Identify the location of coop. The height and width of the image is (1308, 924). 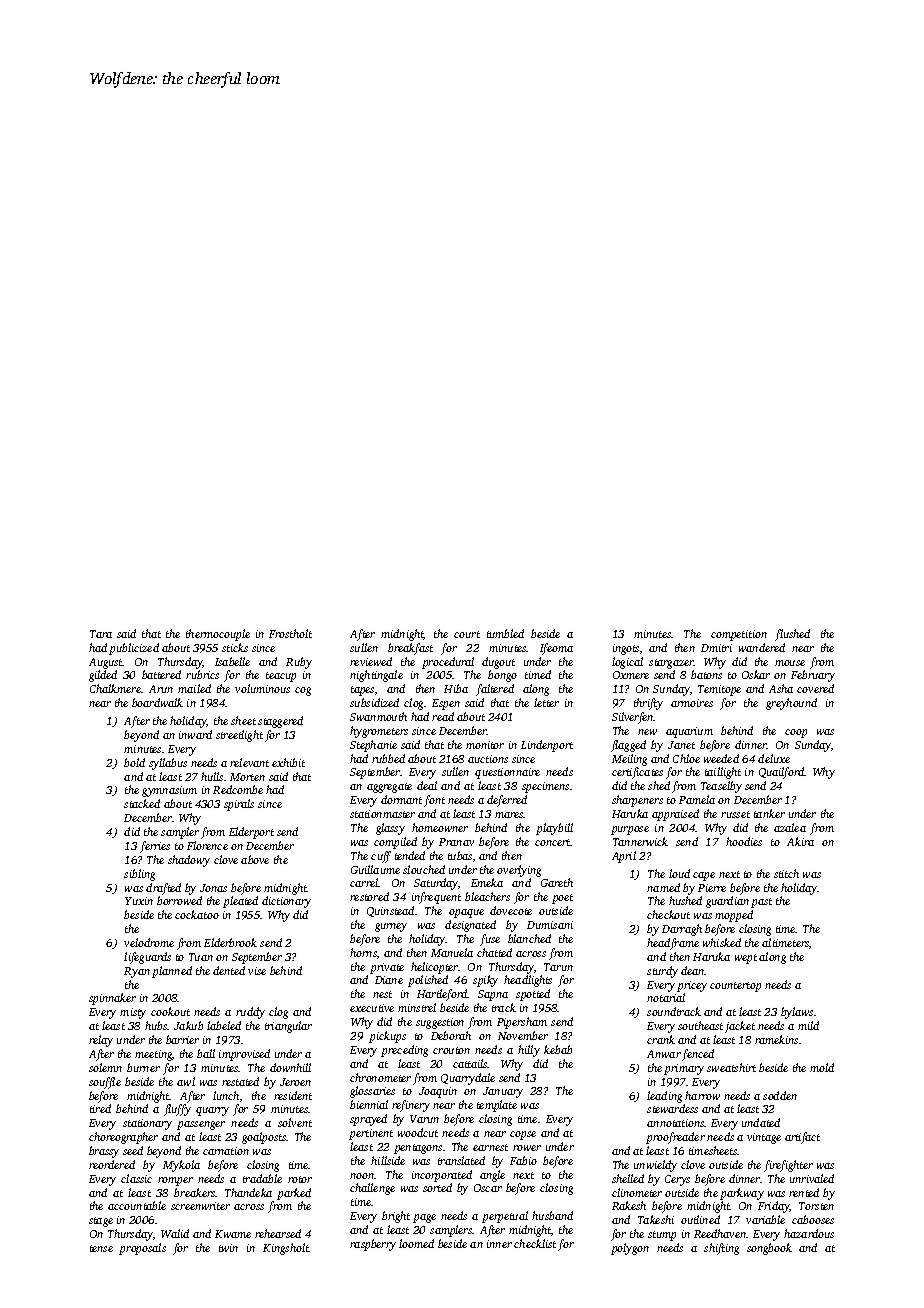
(796, 733).
